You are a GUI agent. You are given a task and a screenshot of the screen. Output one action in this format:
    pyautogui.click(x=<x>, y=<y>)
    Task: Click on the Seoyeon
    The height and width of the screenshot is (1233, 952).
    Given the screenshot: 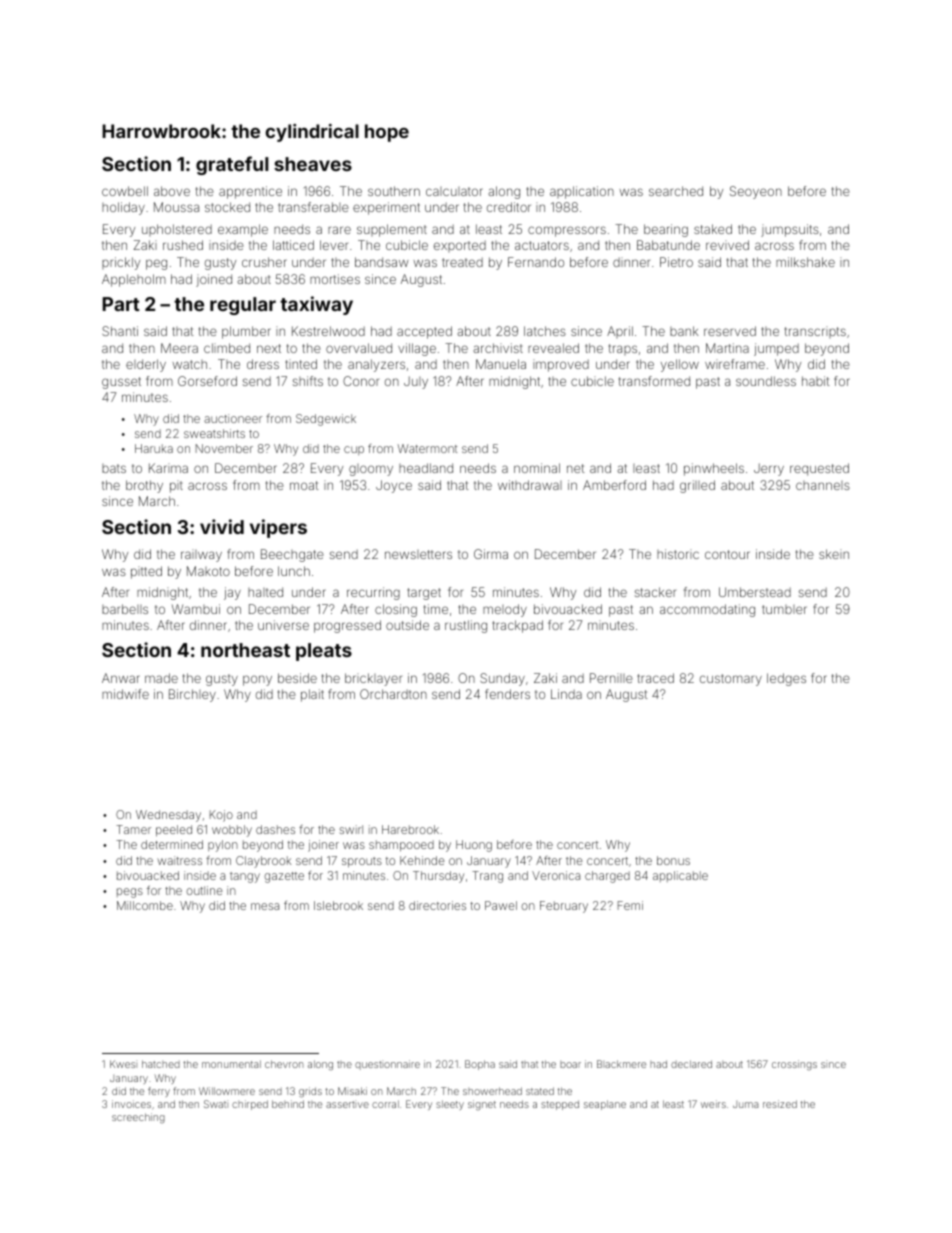 What is the action you would take?
    pyautogui.click(x=756, y=192)
